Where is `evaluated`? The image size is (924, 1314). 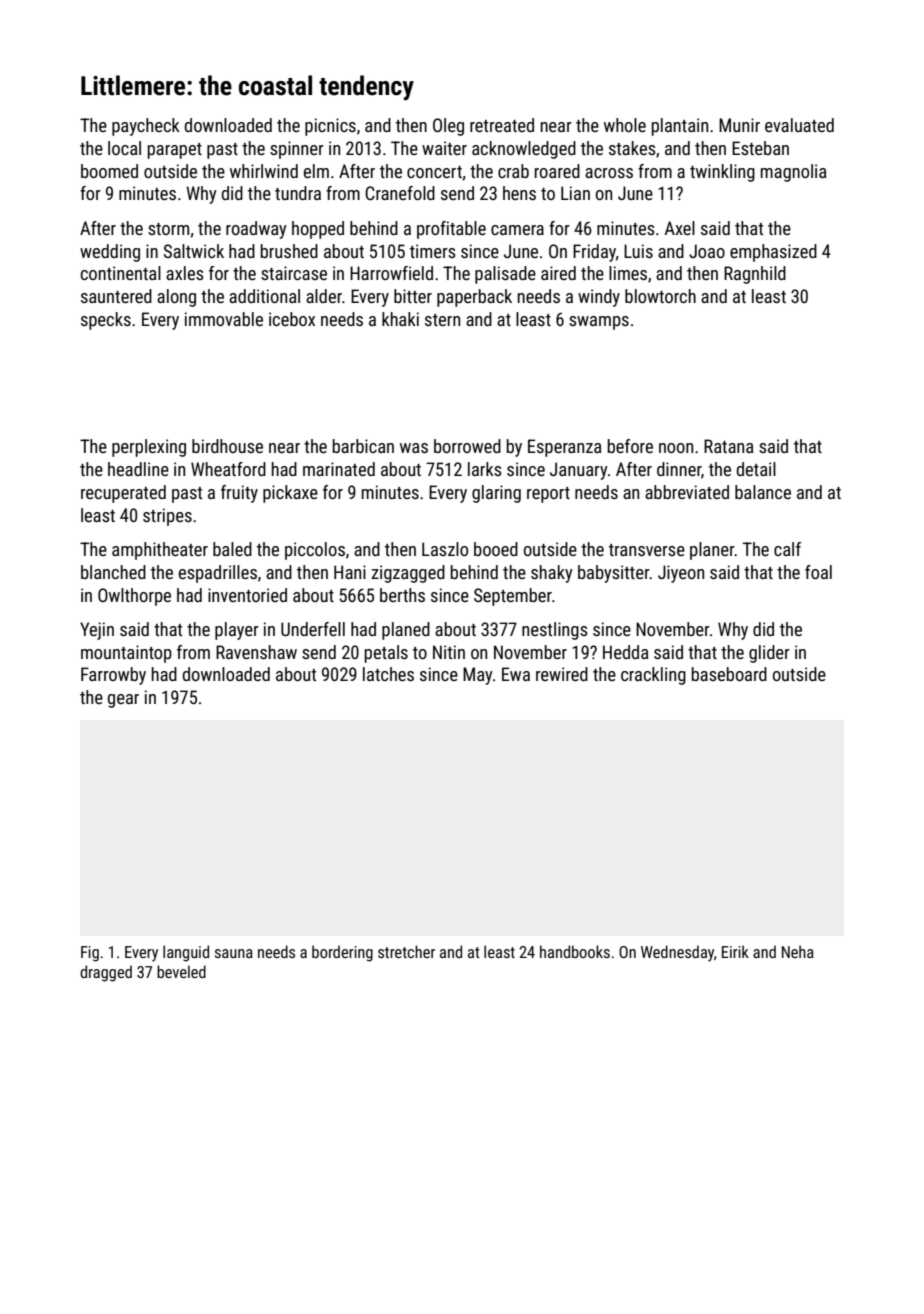 evaluated is located at coordinates (799, 125).
